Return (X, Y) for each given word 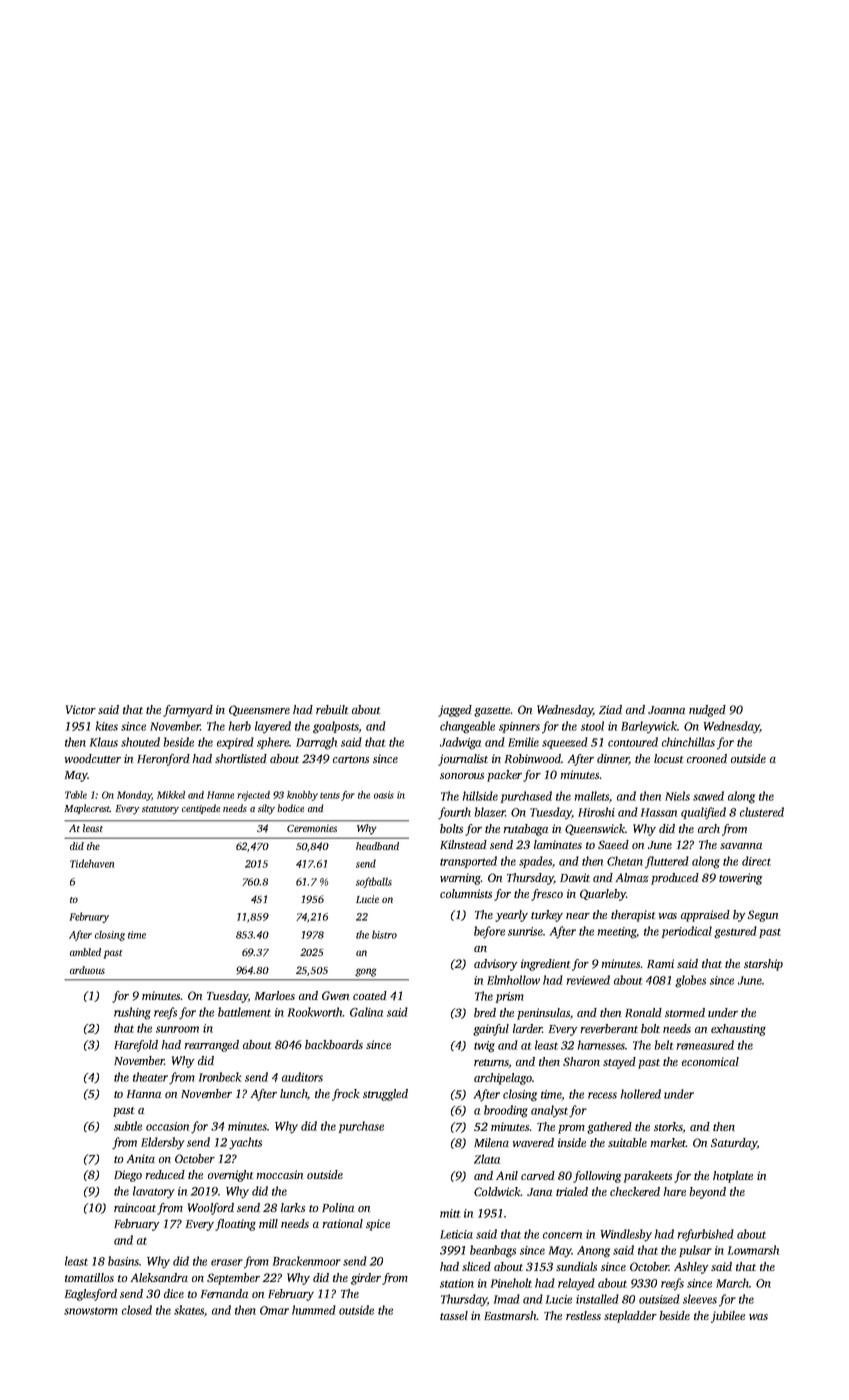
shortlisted (241, 758)
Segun (763, 916)
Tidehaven (92, 863)
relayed (576, 1284)
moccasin (279, 1174)
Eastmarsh (510, 1315)
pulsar (695, 1251)
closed (137, 1310)
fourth (454, 813)
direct (756, 861)
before (489, 932)
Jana (539, 1192)
